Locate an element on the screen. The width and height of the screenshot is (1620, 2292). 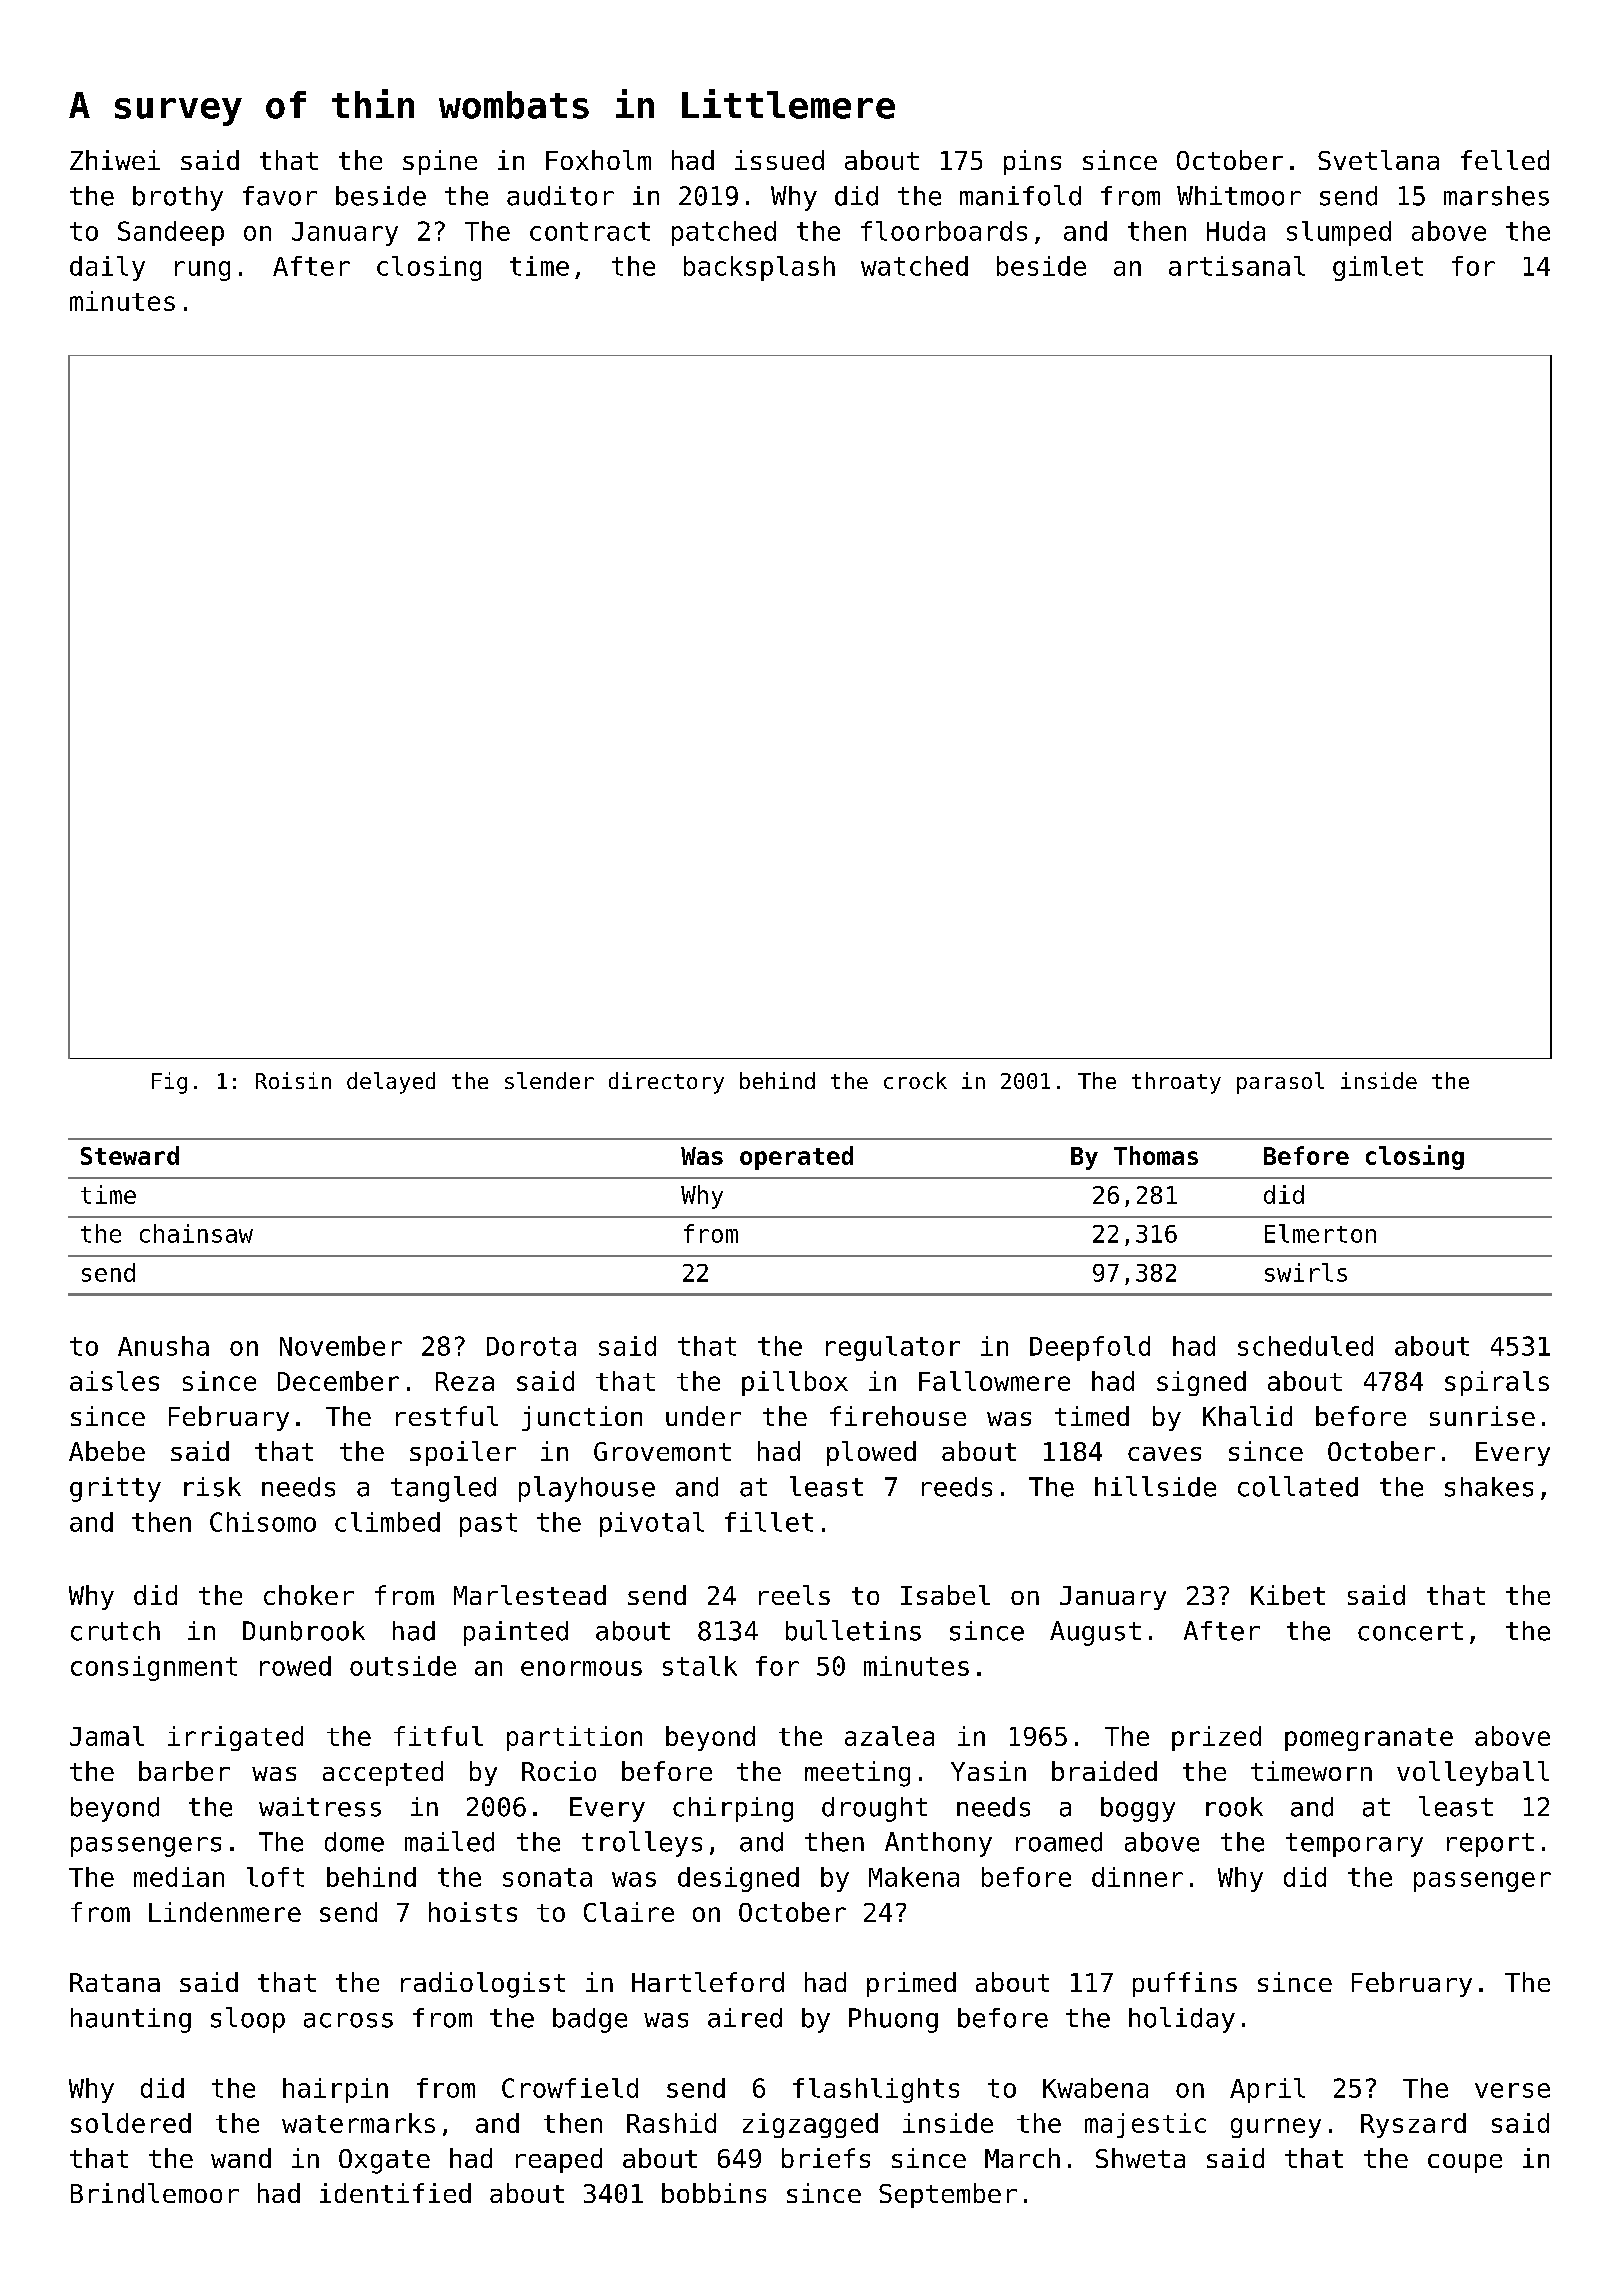
Brindlemoor is located at coordinates (155, 2193).
